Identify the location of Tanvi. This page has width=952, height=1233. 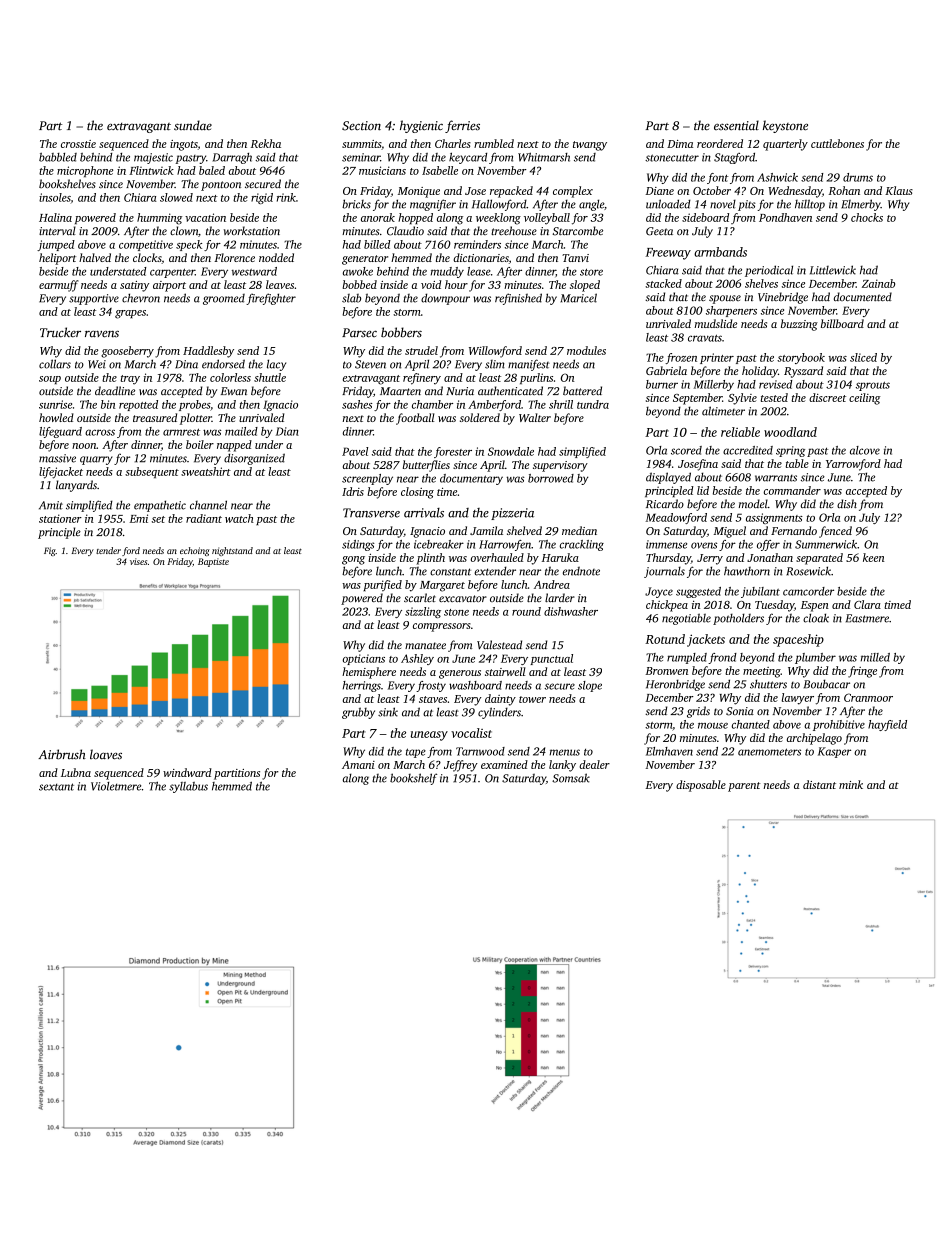
(575, 258).
